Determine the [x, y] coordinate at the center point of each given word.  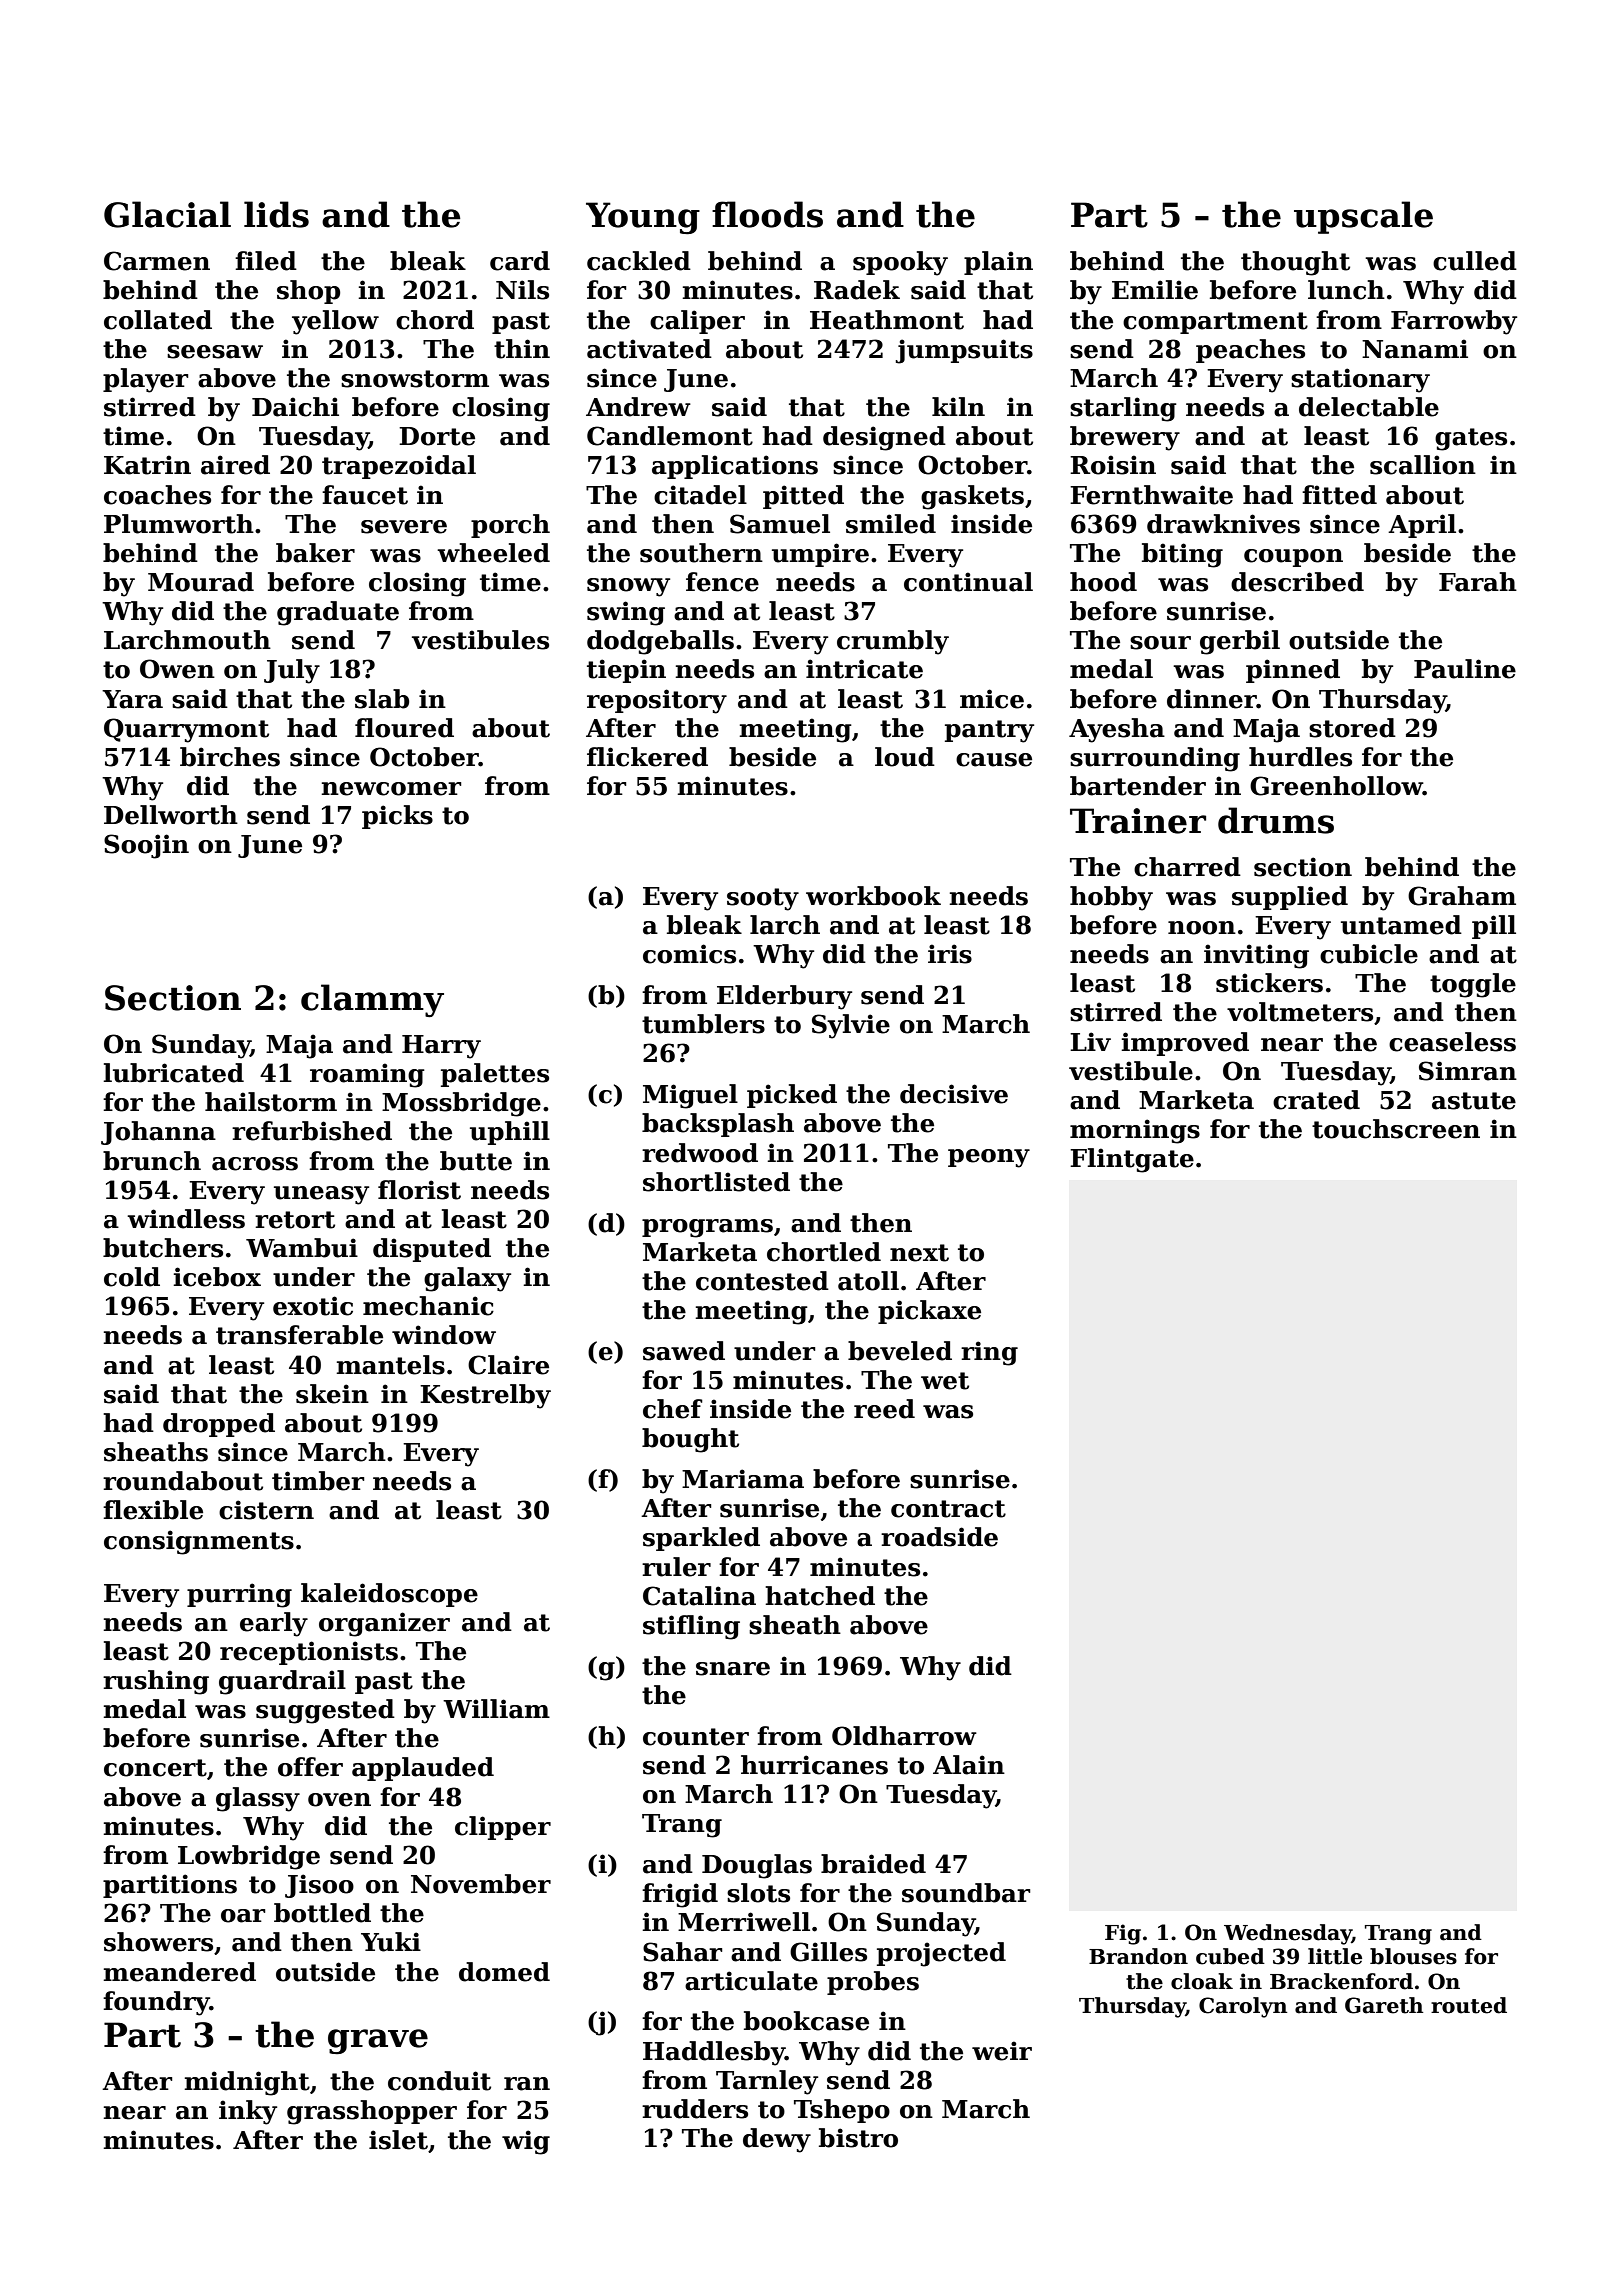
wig [526, 2142]
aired [235, 465]
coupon [1293, 558]
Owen [177, 669]
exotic [313, 1306]
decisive [954, 1094]
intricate [864, 669]
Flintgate [1132, 1160]
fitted [1339, 495]
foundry [156, 2003]
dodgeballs [660, 642]
